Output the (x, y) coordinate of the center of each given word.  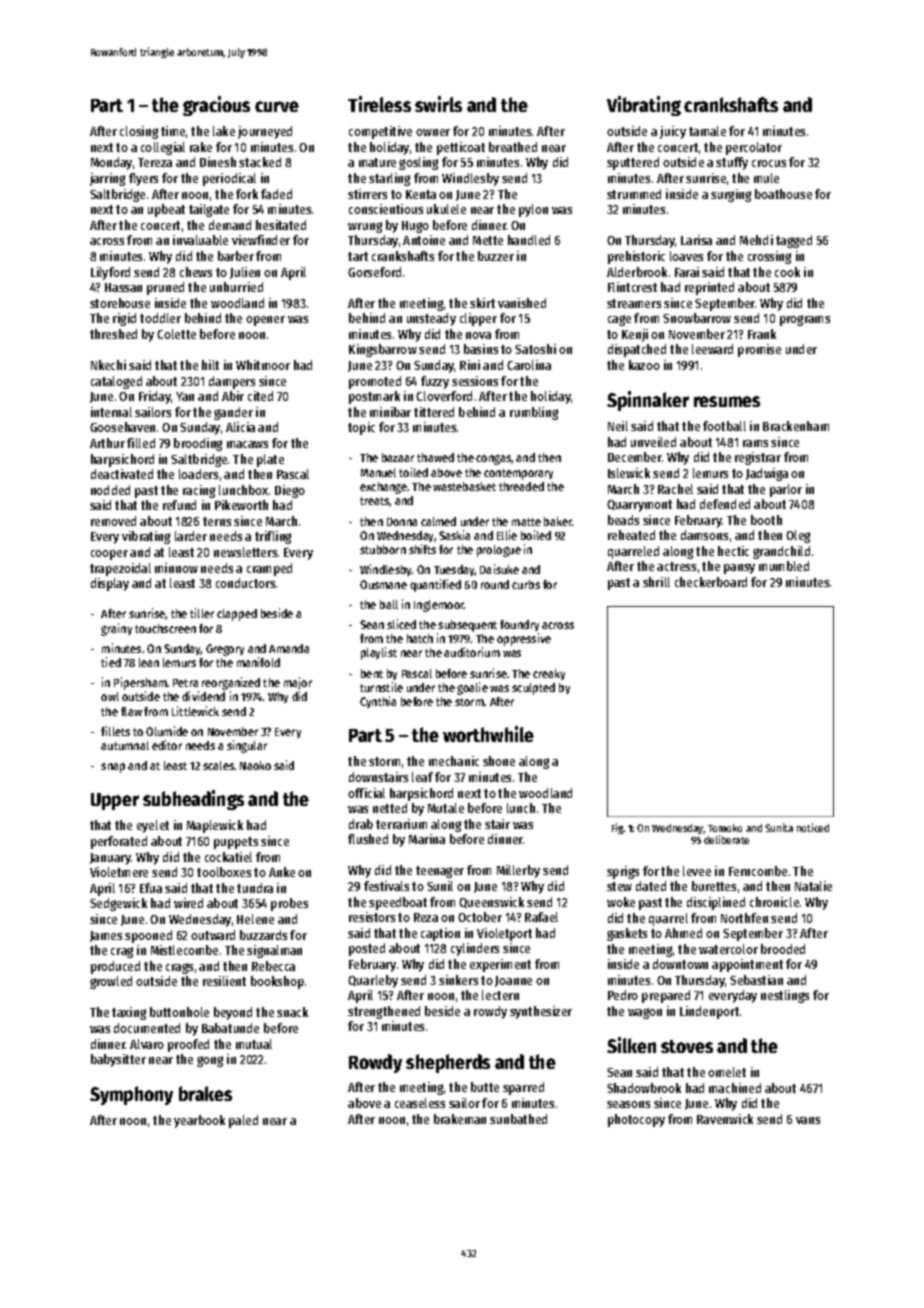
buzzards (263, 935)
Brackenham (796, 426)
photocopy (636, 1120)
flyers (143, 179)
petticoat (461, 148)
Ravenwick (725, 1119)
